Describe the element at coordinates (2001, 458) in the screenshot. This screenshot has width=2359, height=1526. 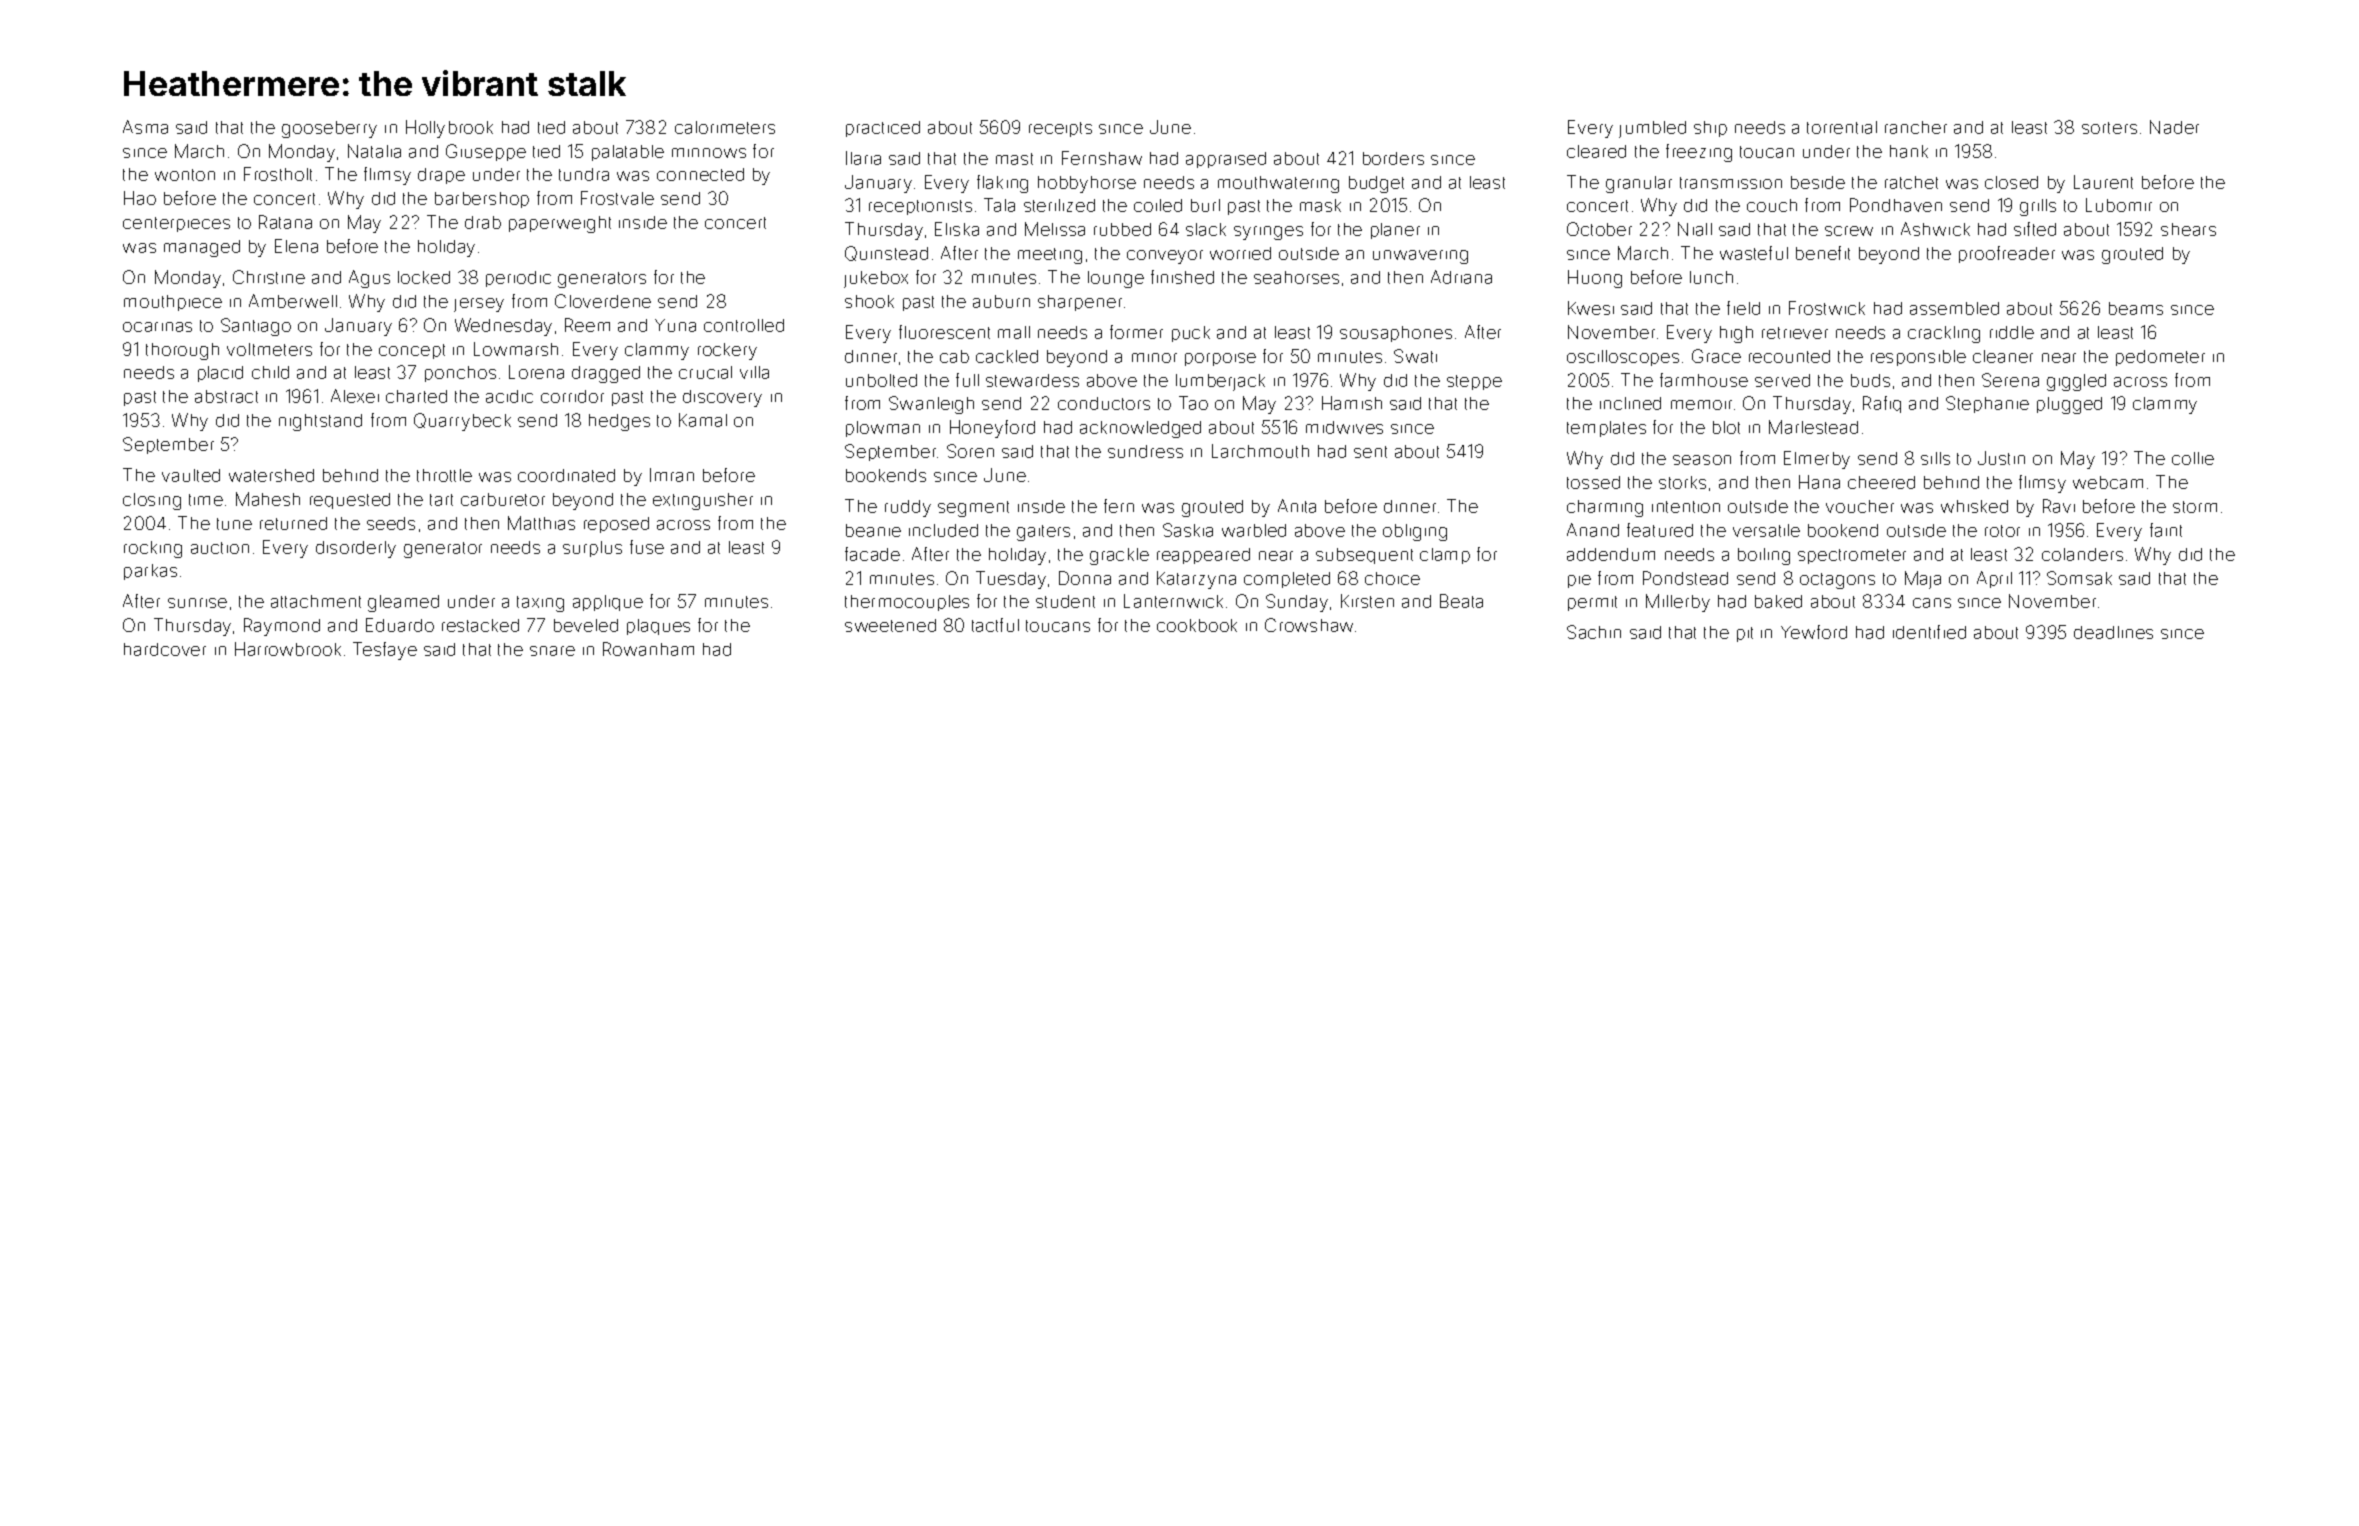
I see `Justin` at that location.
